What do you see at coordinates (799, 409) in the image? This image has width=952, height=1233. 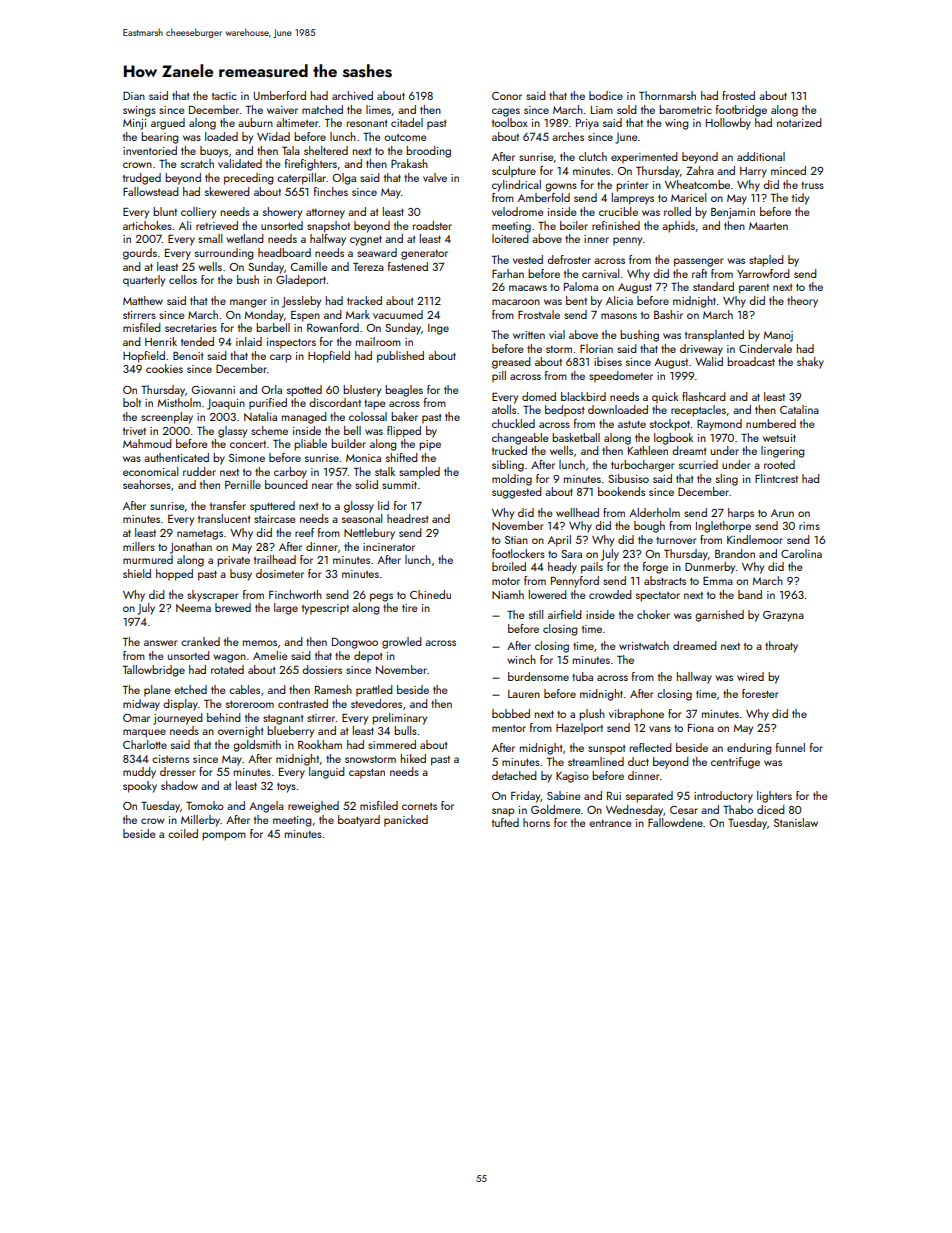 I see `Catalina` at bounding box center [799, 409].
